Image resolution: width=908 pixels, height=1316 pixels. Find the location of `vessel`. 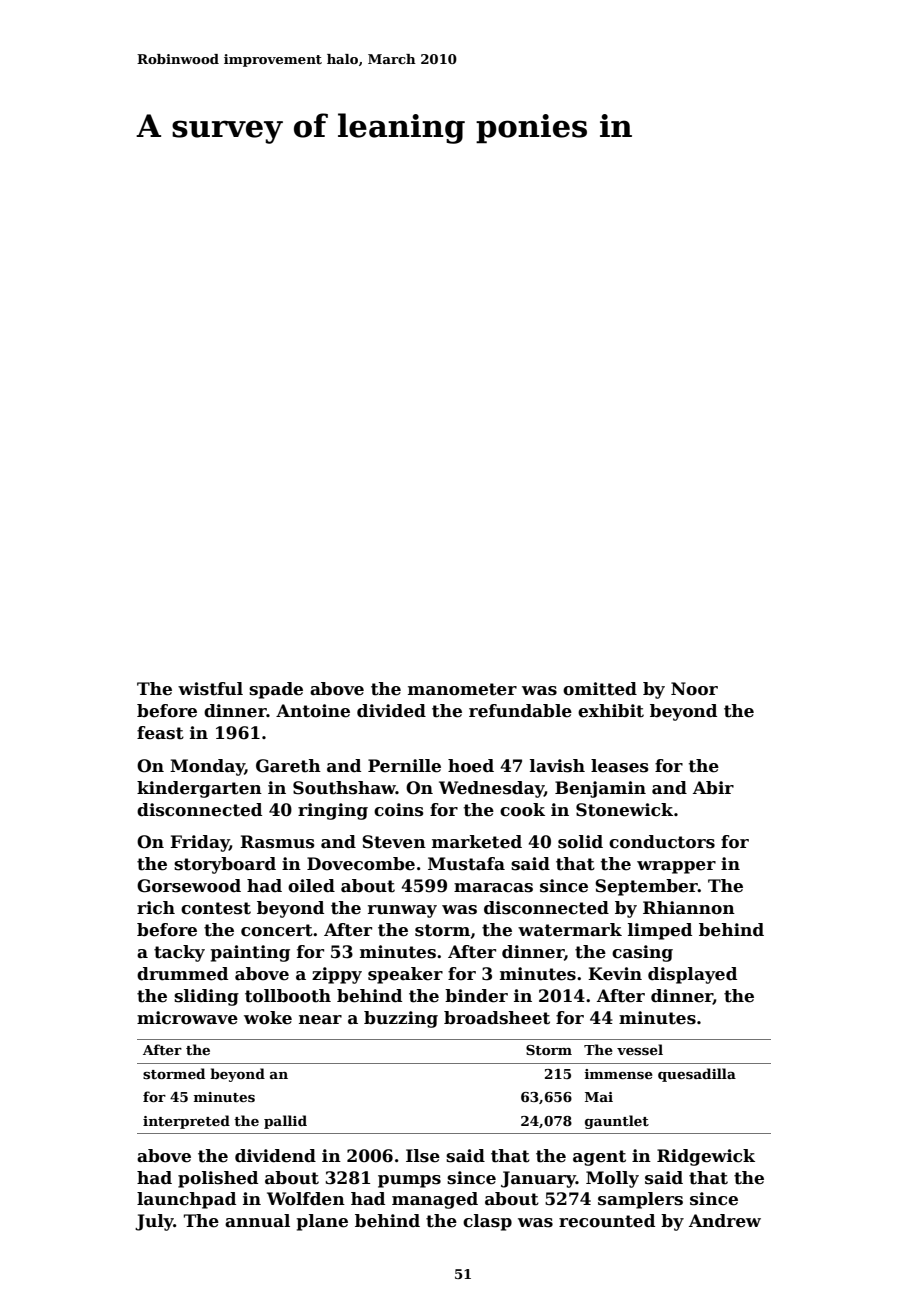

vessel is located at coordinates (640, 1049).
